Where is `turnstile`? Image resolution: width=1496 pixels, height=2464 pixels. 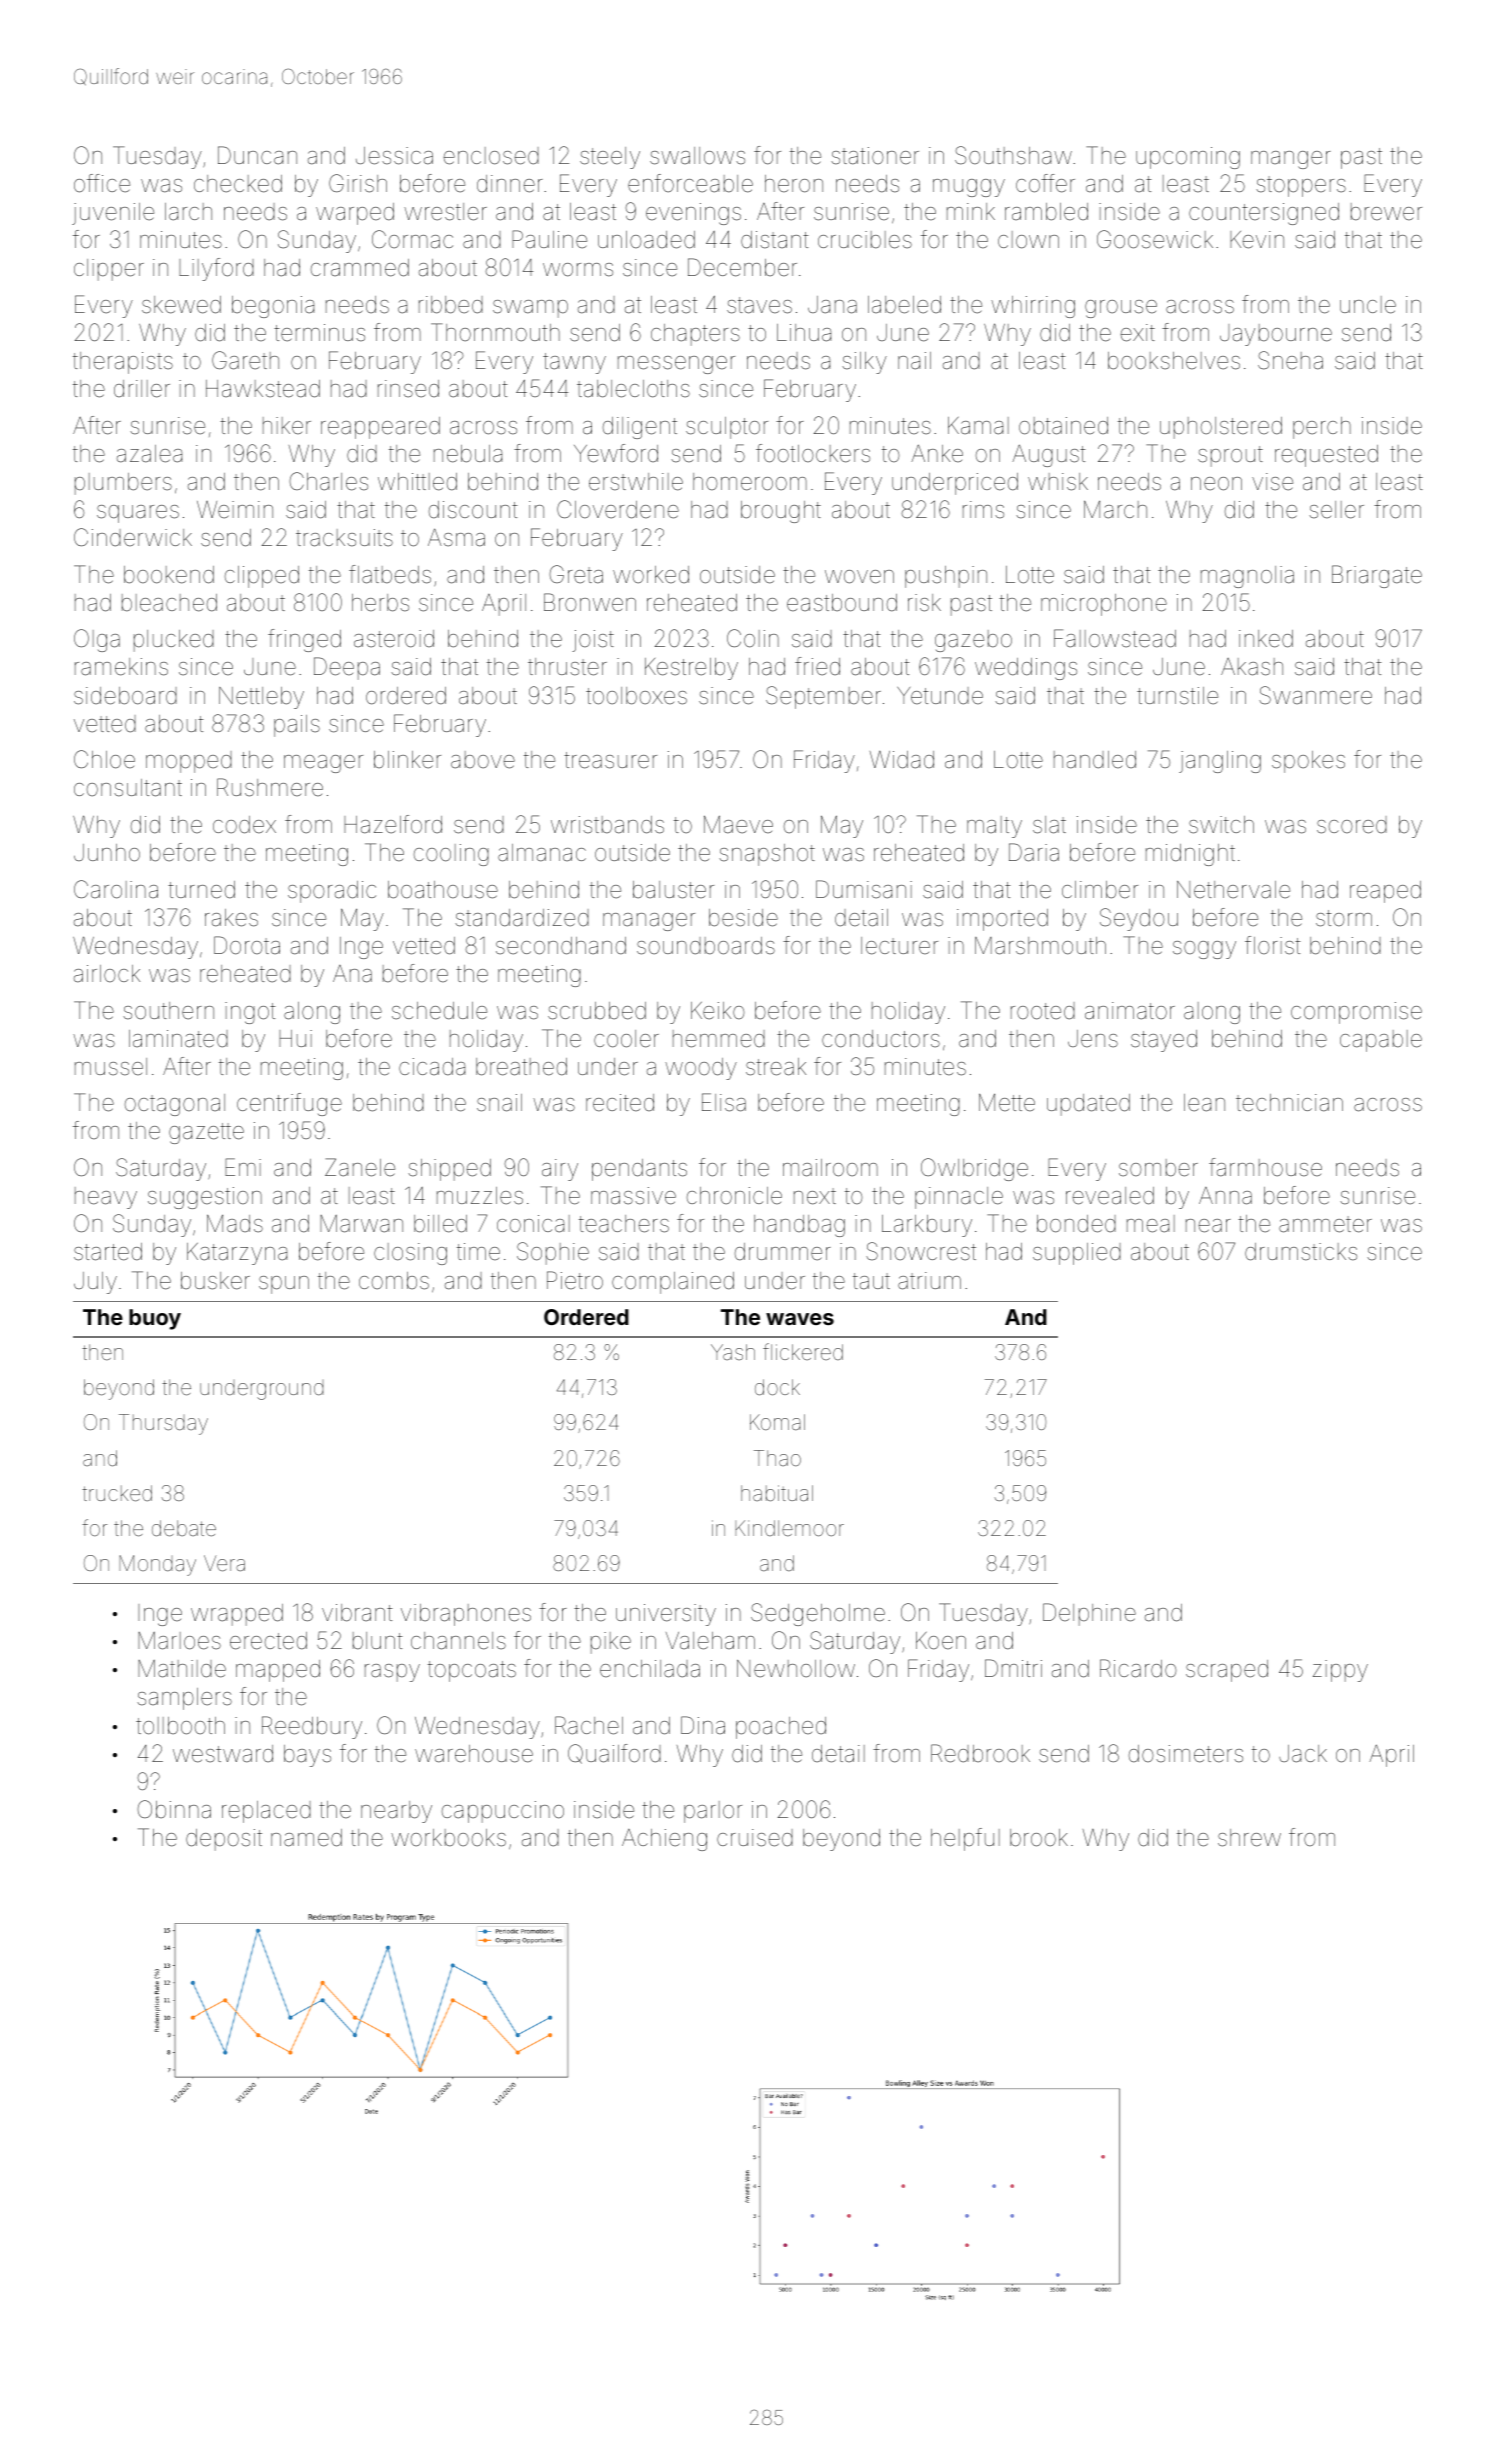 turnstile is located at coordinates (1177, 696).
